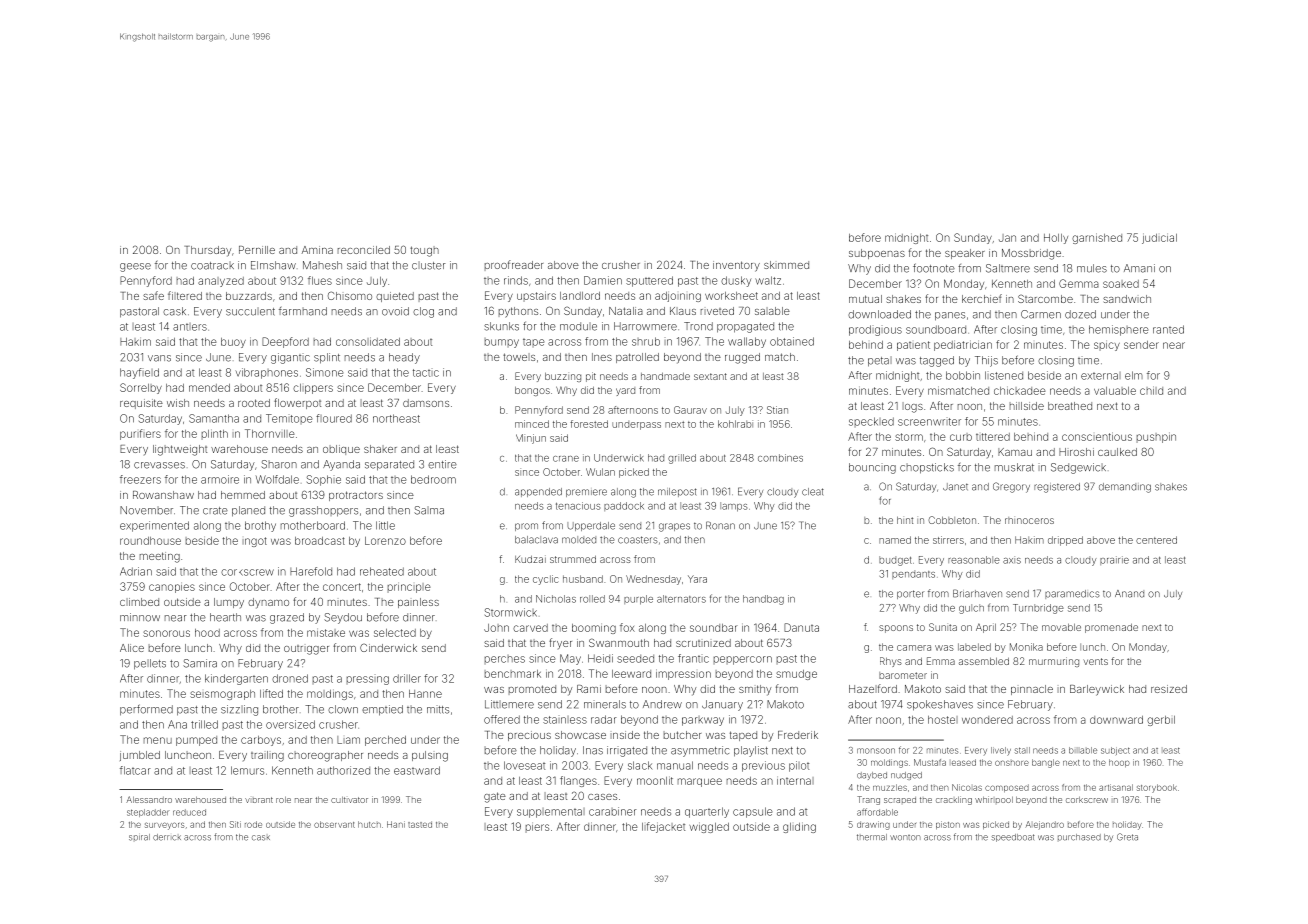  Describe the element at coordinates (140, 434) in the screenshot. I see `purifiers` at that location.
